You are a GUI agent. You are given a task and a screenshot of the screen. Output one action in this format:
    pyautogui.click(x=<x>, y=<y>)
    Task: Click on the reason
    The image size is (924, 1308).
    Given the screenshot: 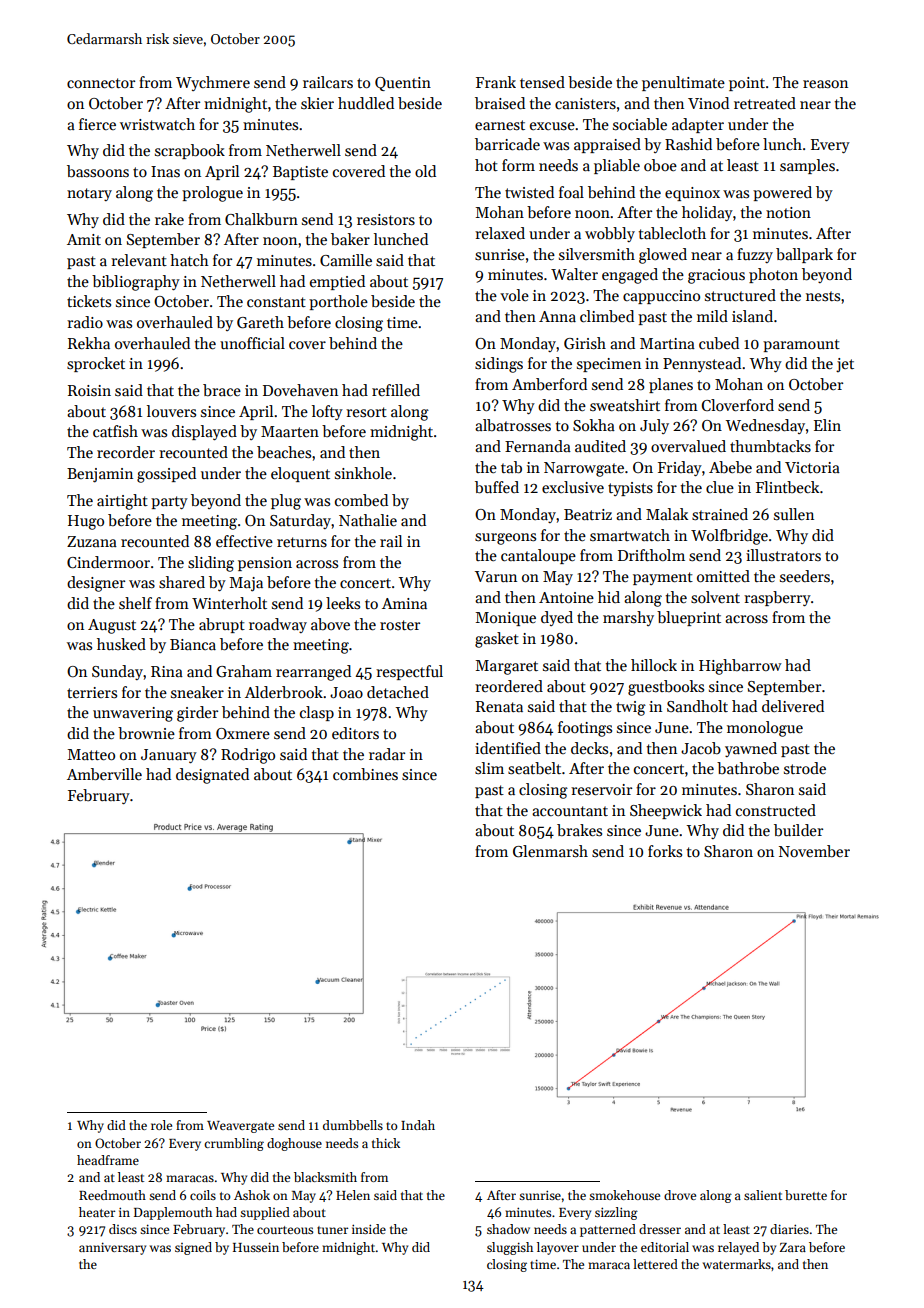 What is the action you would take?
    pyautogui.click(x=825, y=84)
